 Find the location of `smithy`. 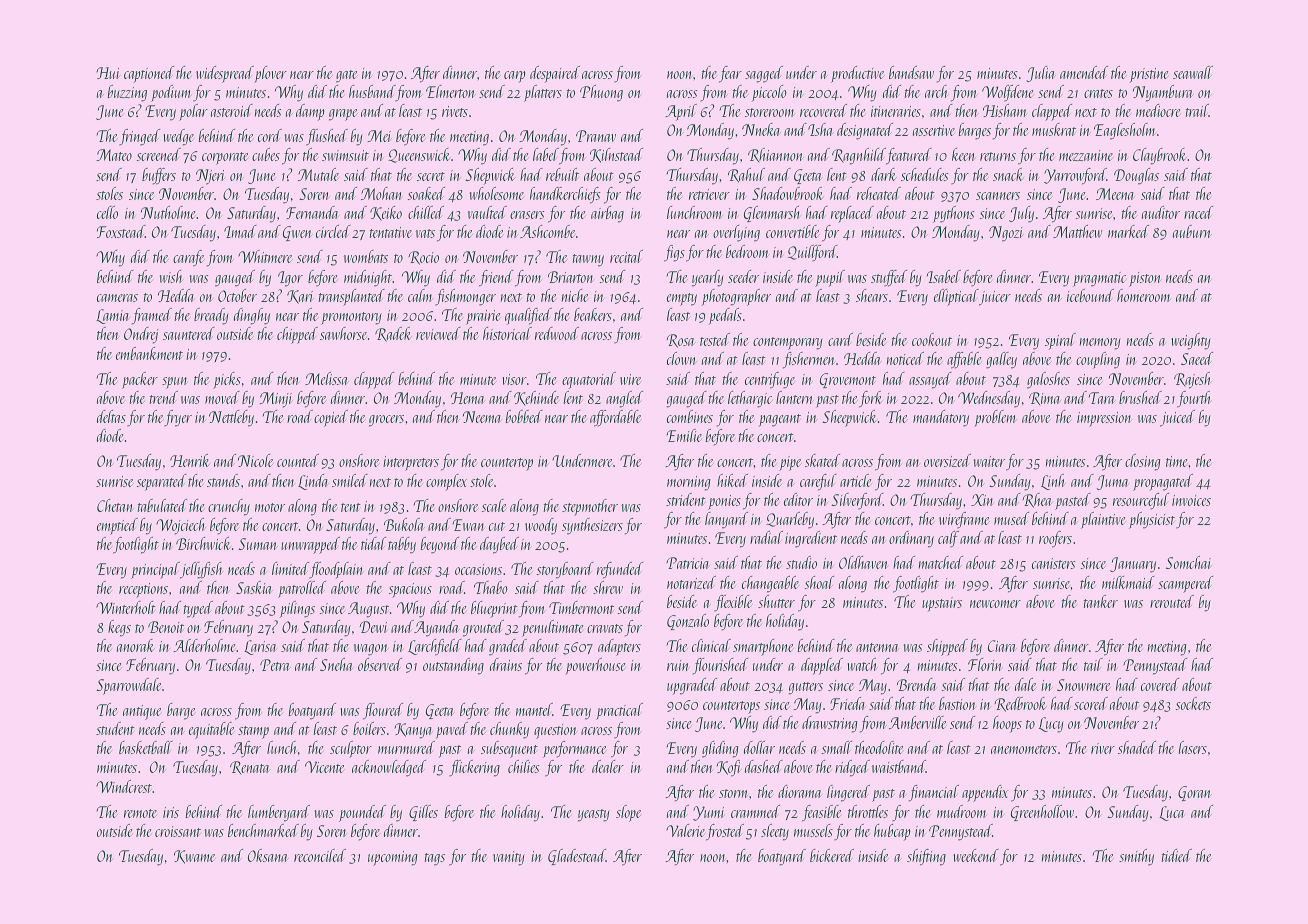

smithy is located at coordinates (1136, 857).
